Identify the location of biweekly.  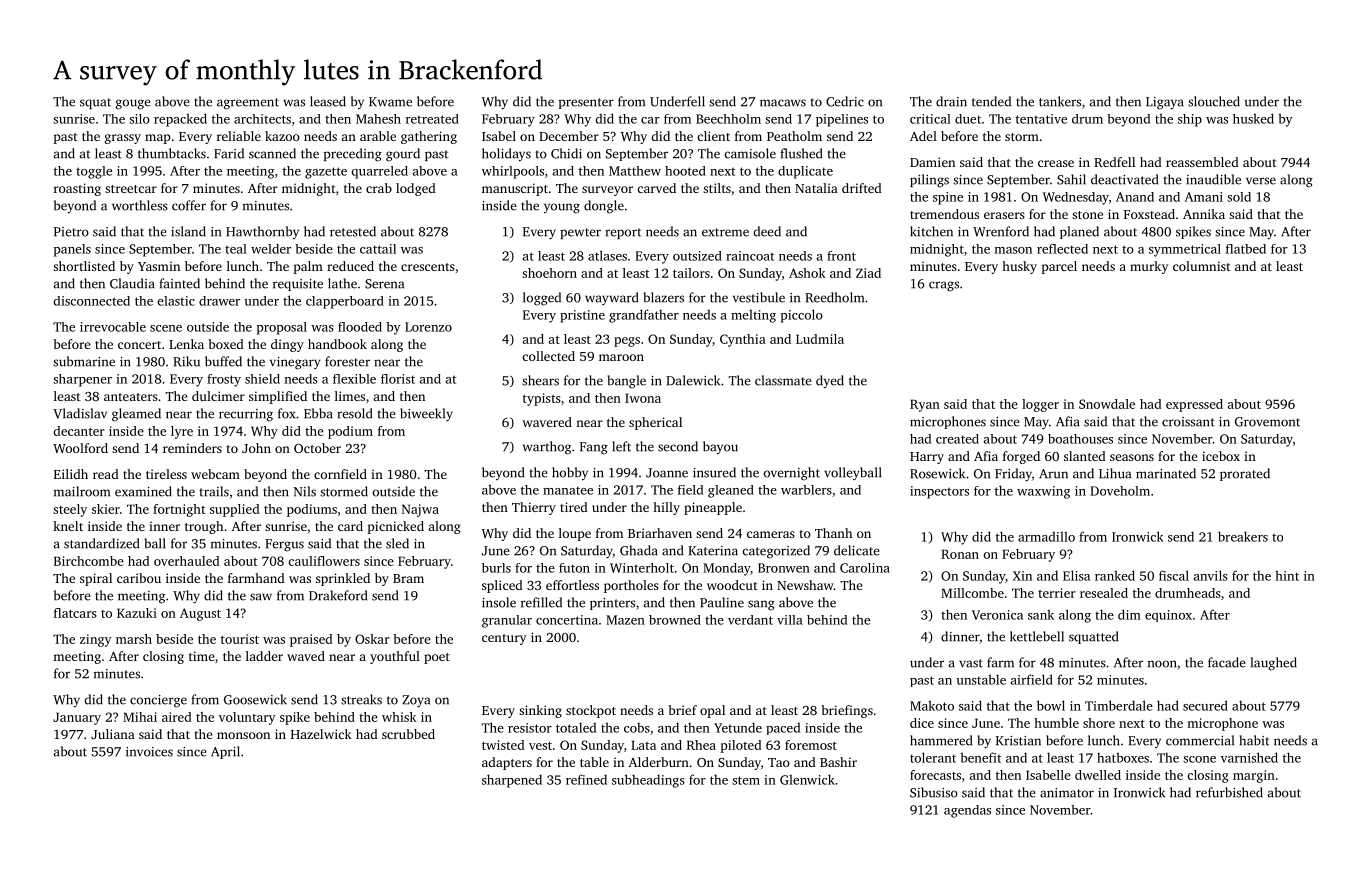
(426, 415).
